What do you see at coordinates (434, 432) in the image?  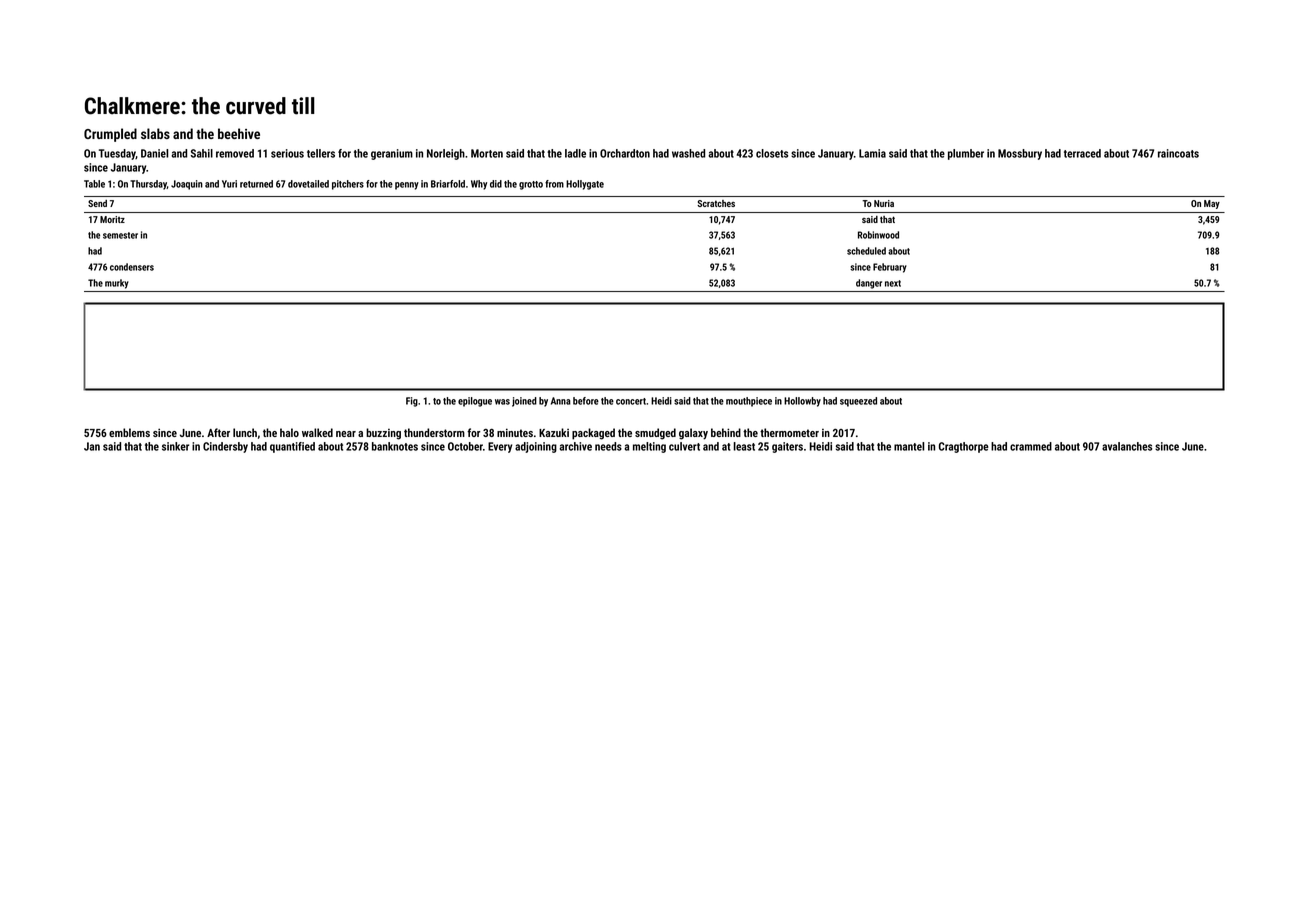 I see `thunderstorm` at bounding box center [434, 432].
